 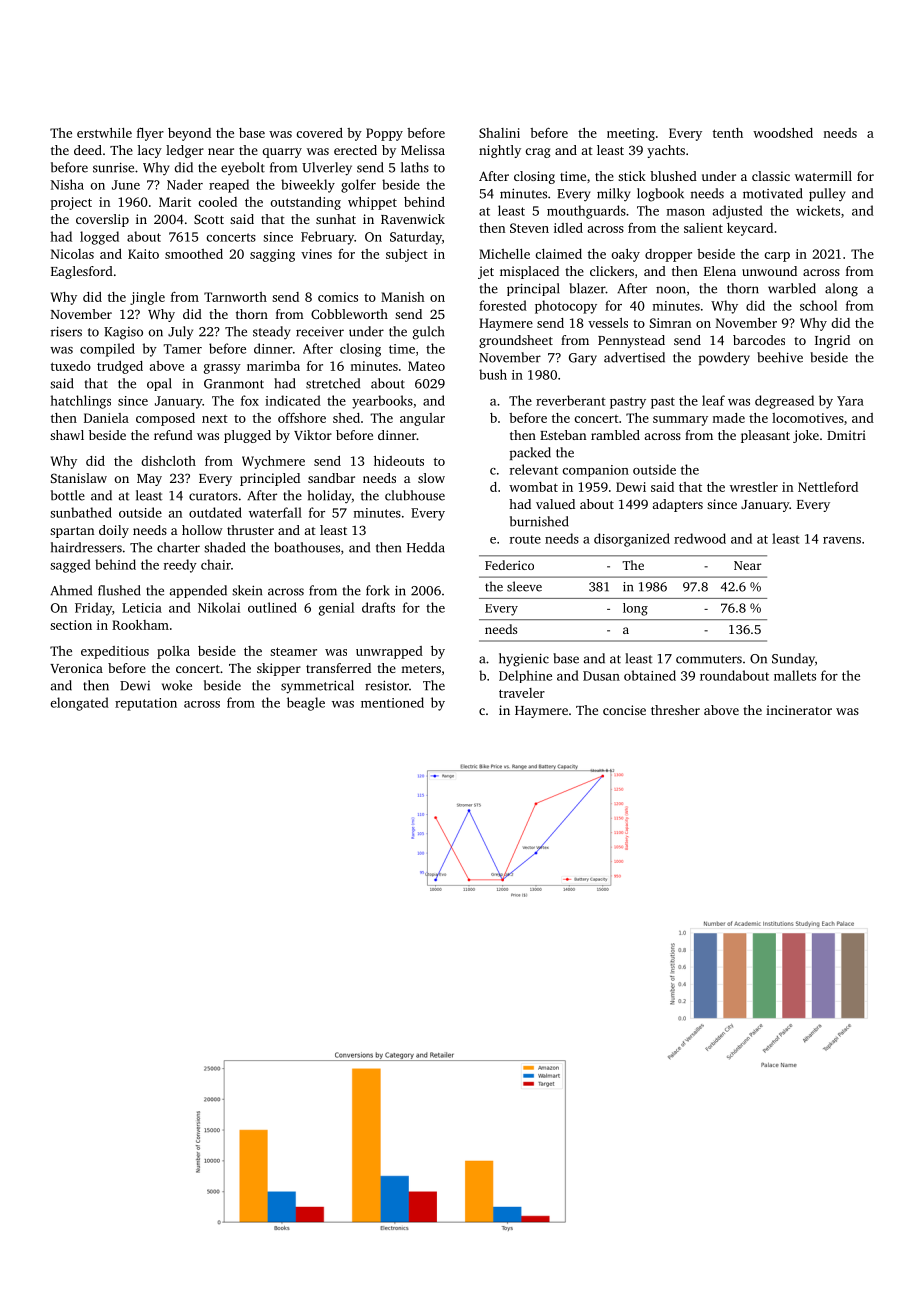 What do you see at coordinates (678, 505) in the screenshot?
I see `adapters` at bounding box center [678, 505].
